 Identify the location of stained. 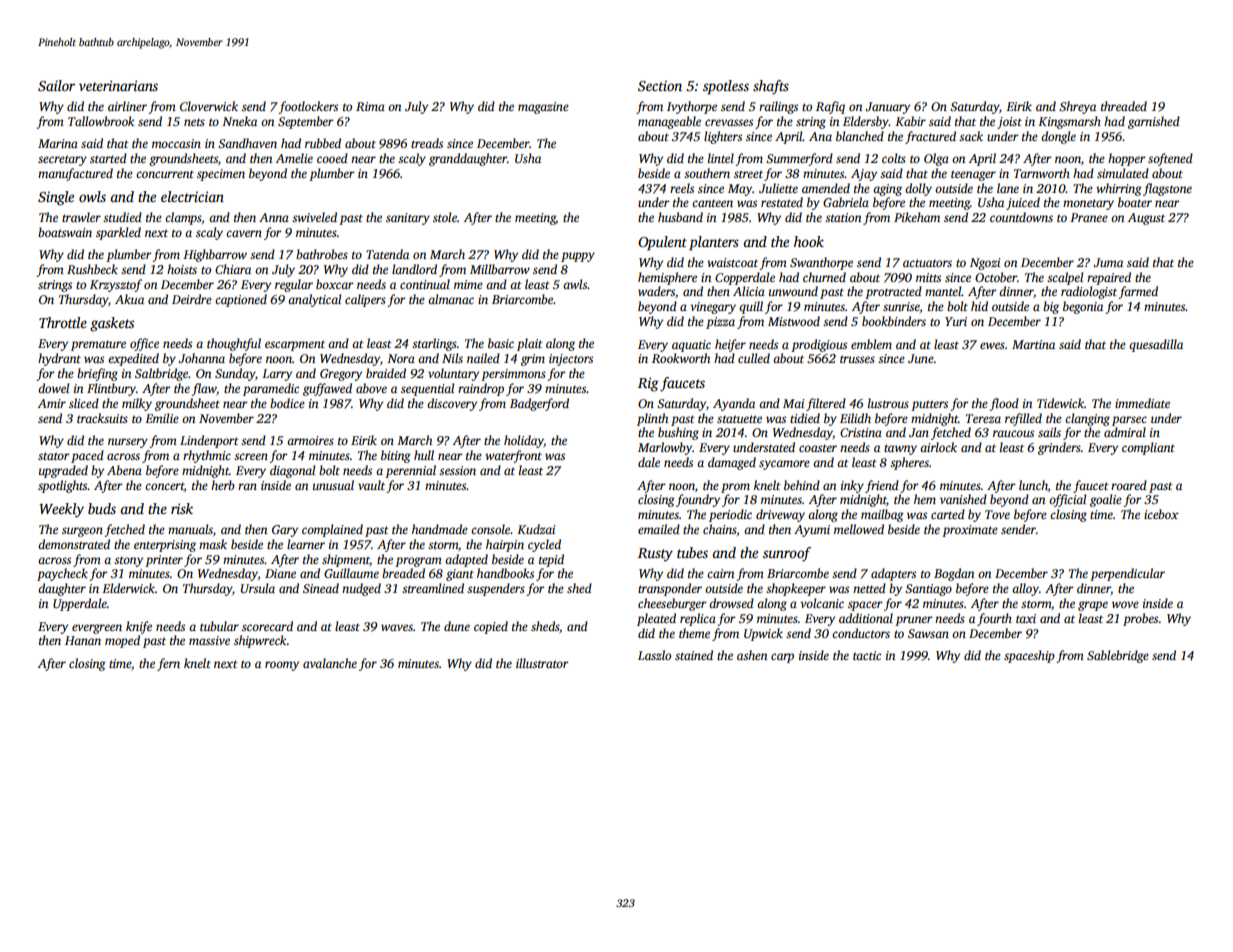
(694, 655).
